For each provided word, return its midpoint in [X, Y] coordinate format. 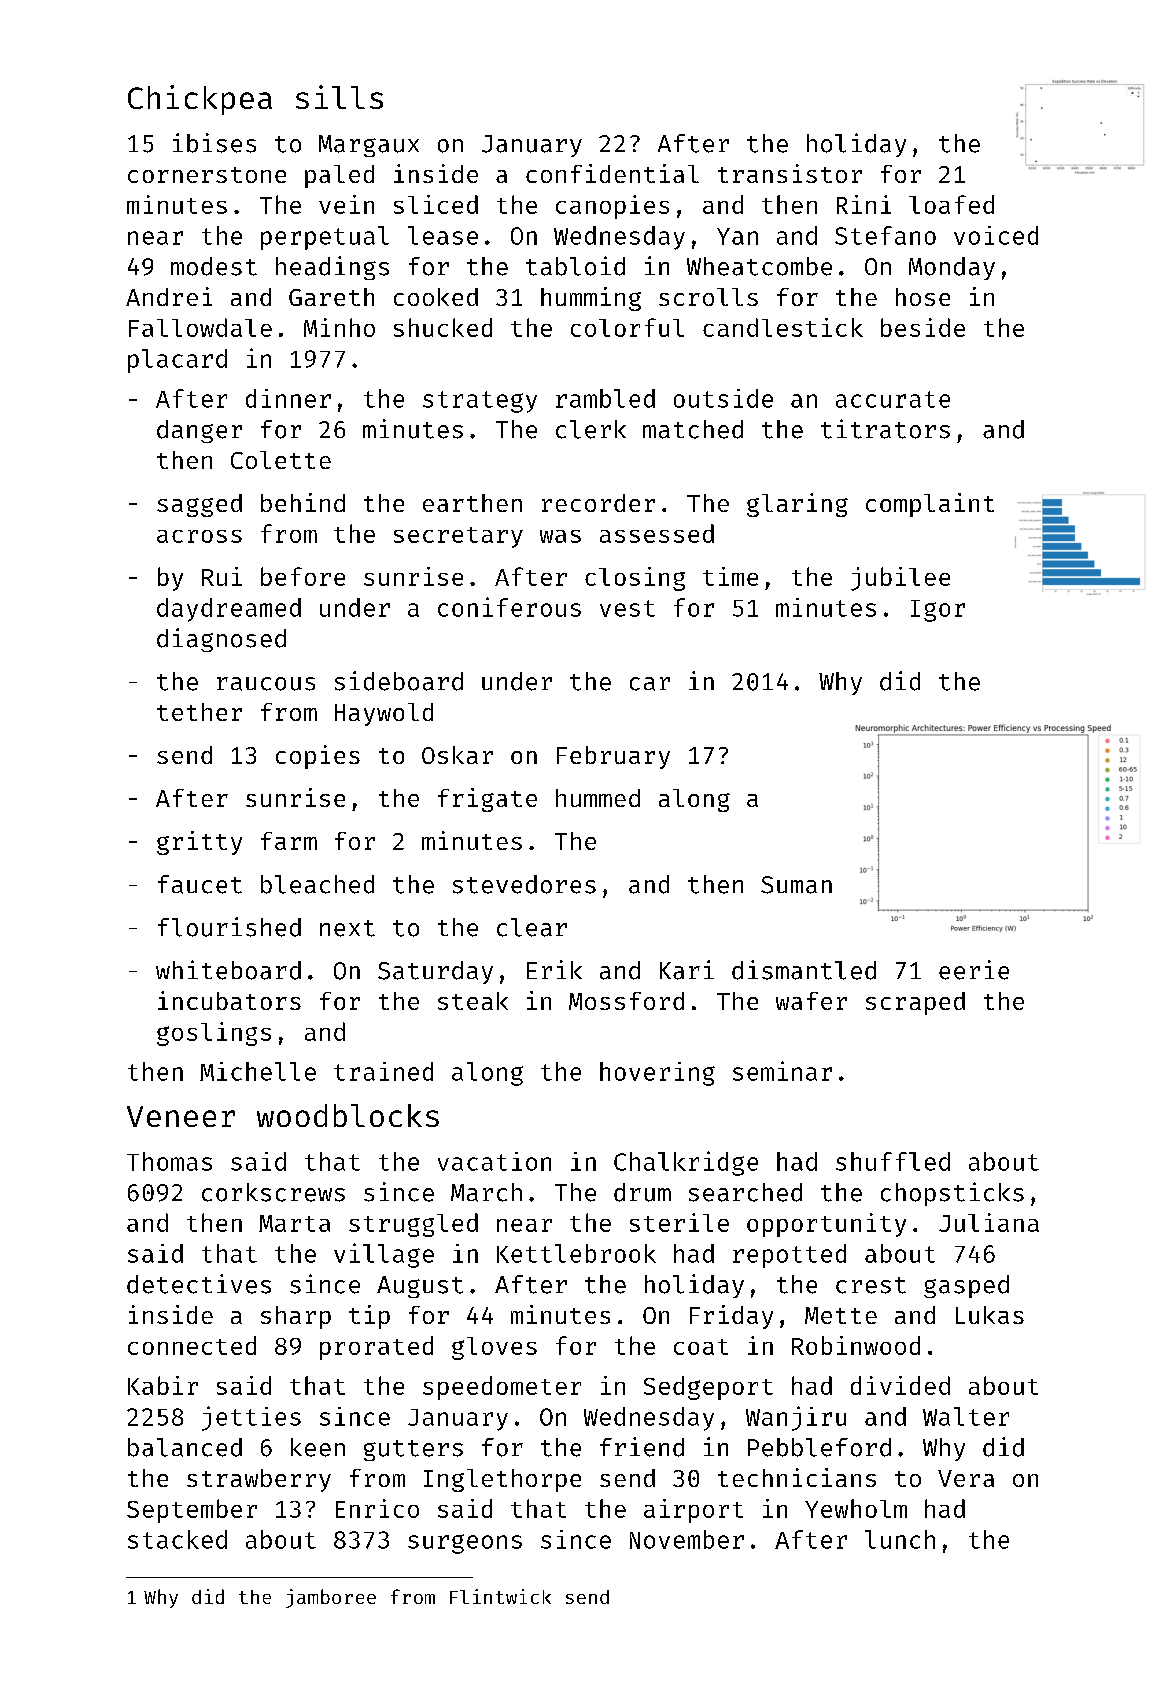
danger [199, 431]
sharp [296, 1317]
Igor [938, 611]
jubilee [900, 579]
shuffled [893, 1161]
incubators [229, 1000]
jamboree [331, 1598]
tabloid [575, 266]
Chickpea [200, 100]
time [730, 576]
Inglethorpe [502, 1480]
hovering [657, 1074]
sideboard [399, 681]
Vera [966, 1478]
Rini [864, 204]
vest [627, 608]
